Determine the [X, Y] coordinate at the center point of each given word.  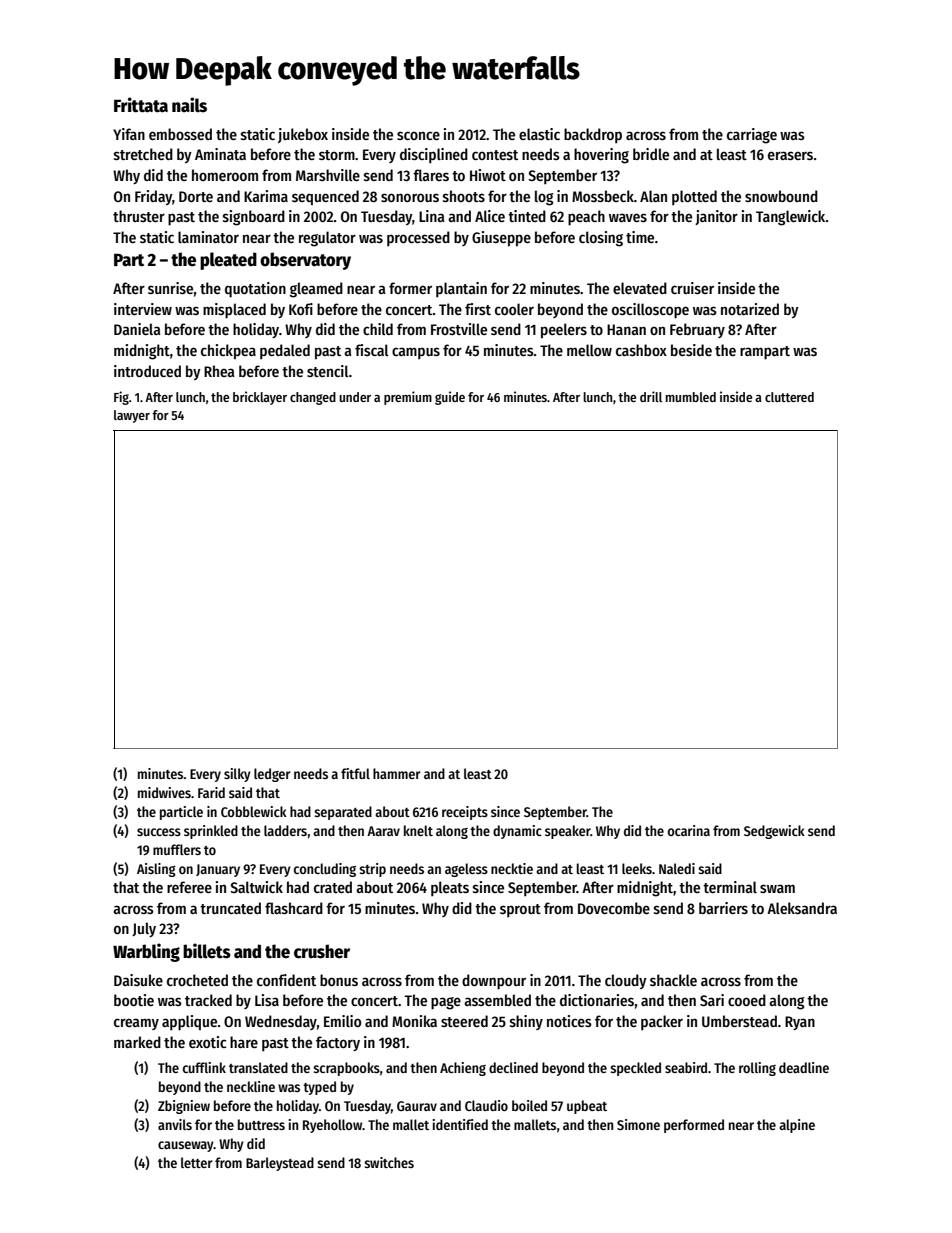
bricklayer [260, 398]
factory [338, 1043]
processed [418, 238]
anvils [175, 1124]
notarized [750, 309]
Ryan [800, 1023]
